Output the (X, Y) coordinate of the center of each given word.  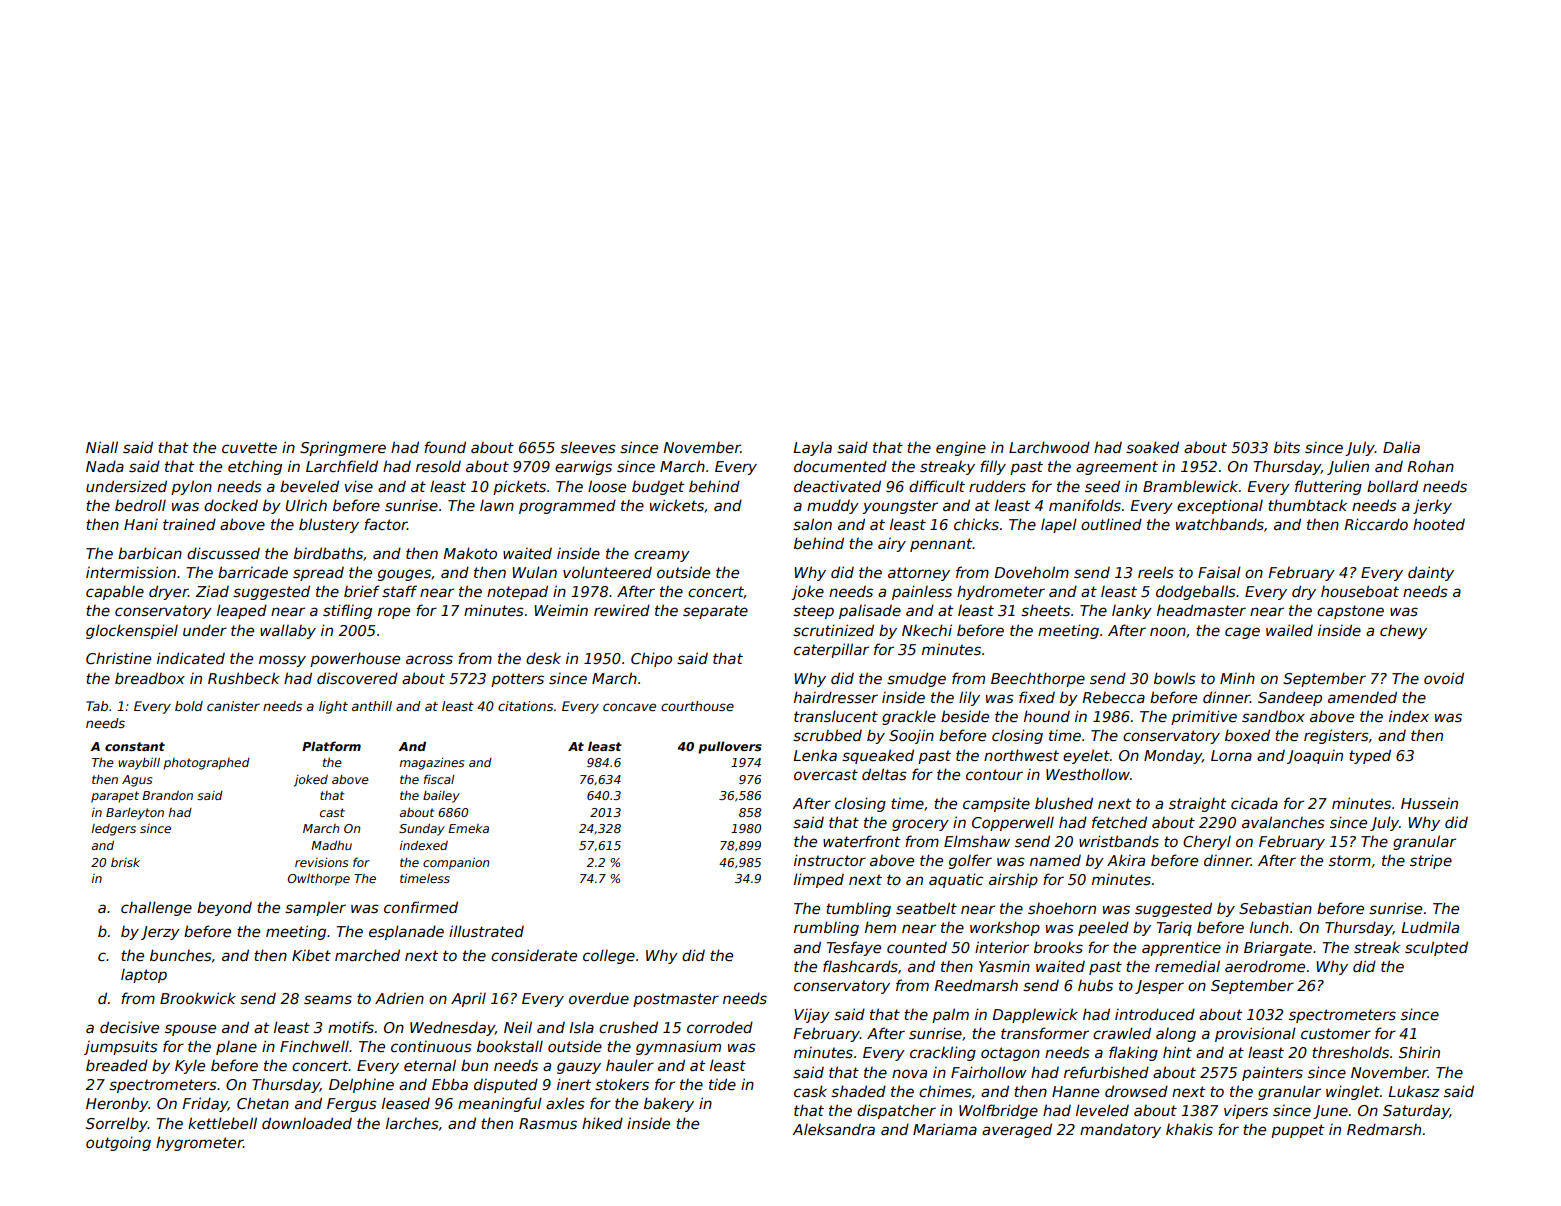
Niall (102, 447)
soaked (1152, 447)
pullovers (730, 747)
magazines (432, 764)
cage (1242, 633)
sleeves (588, 447)
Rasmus (548, 1123)
